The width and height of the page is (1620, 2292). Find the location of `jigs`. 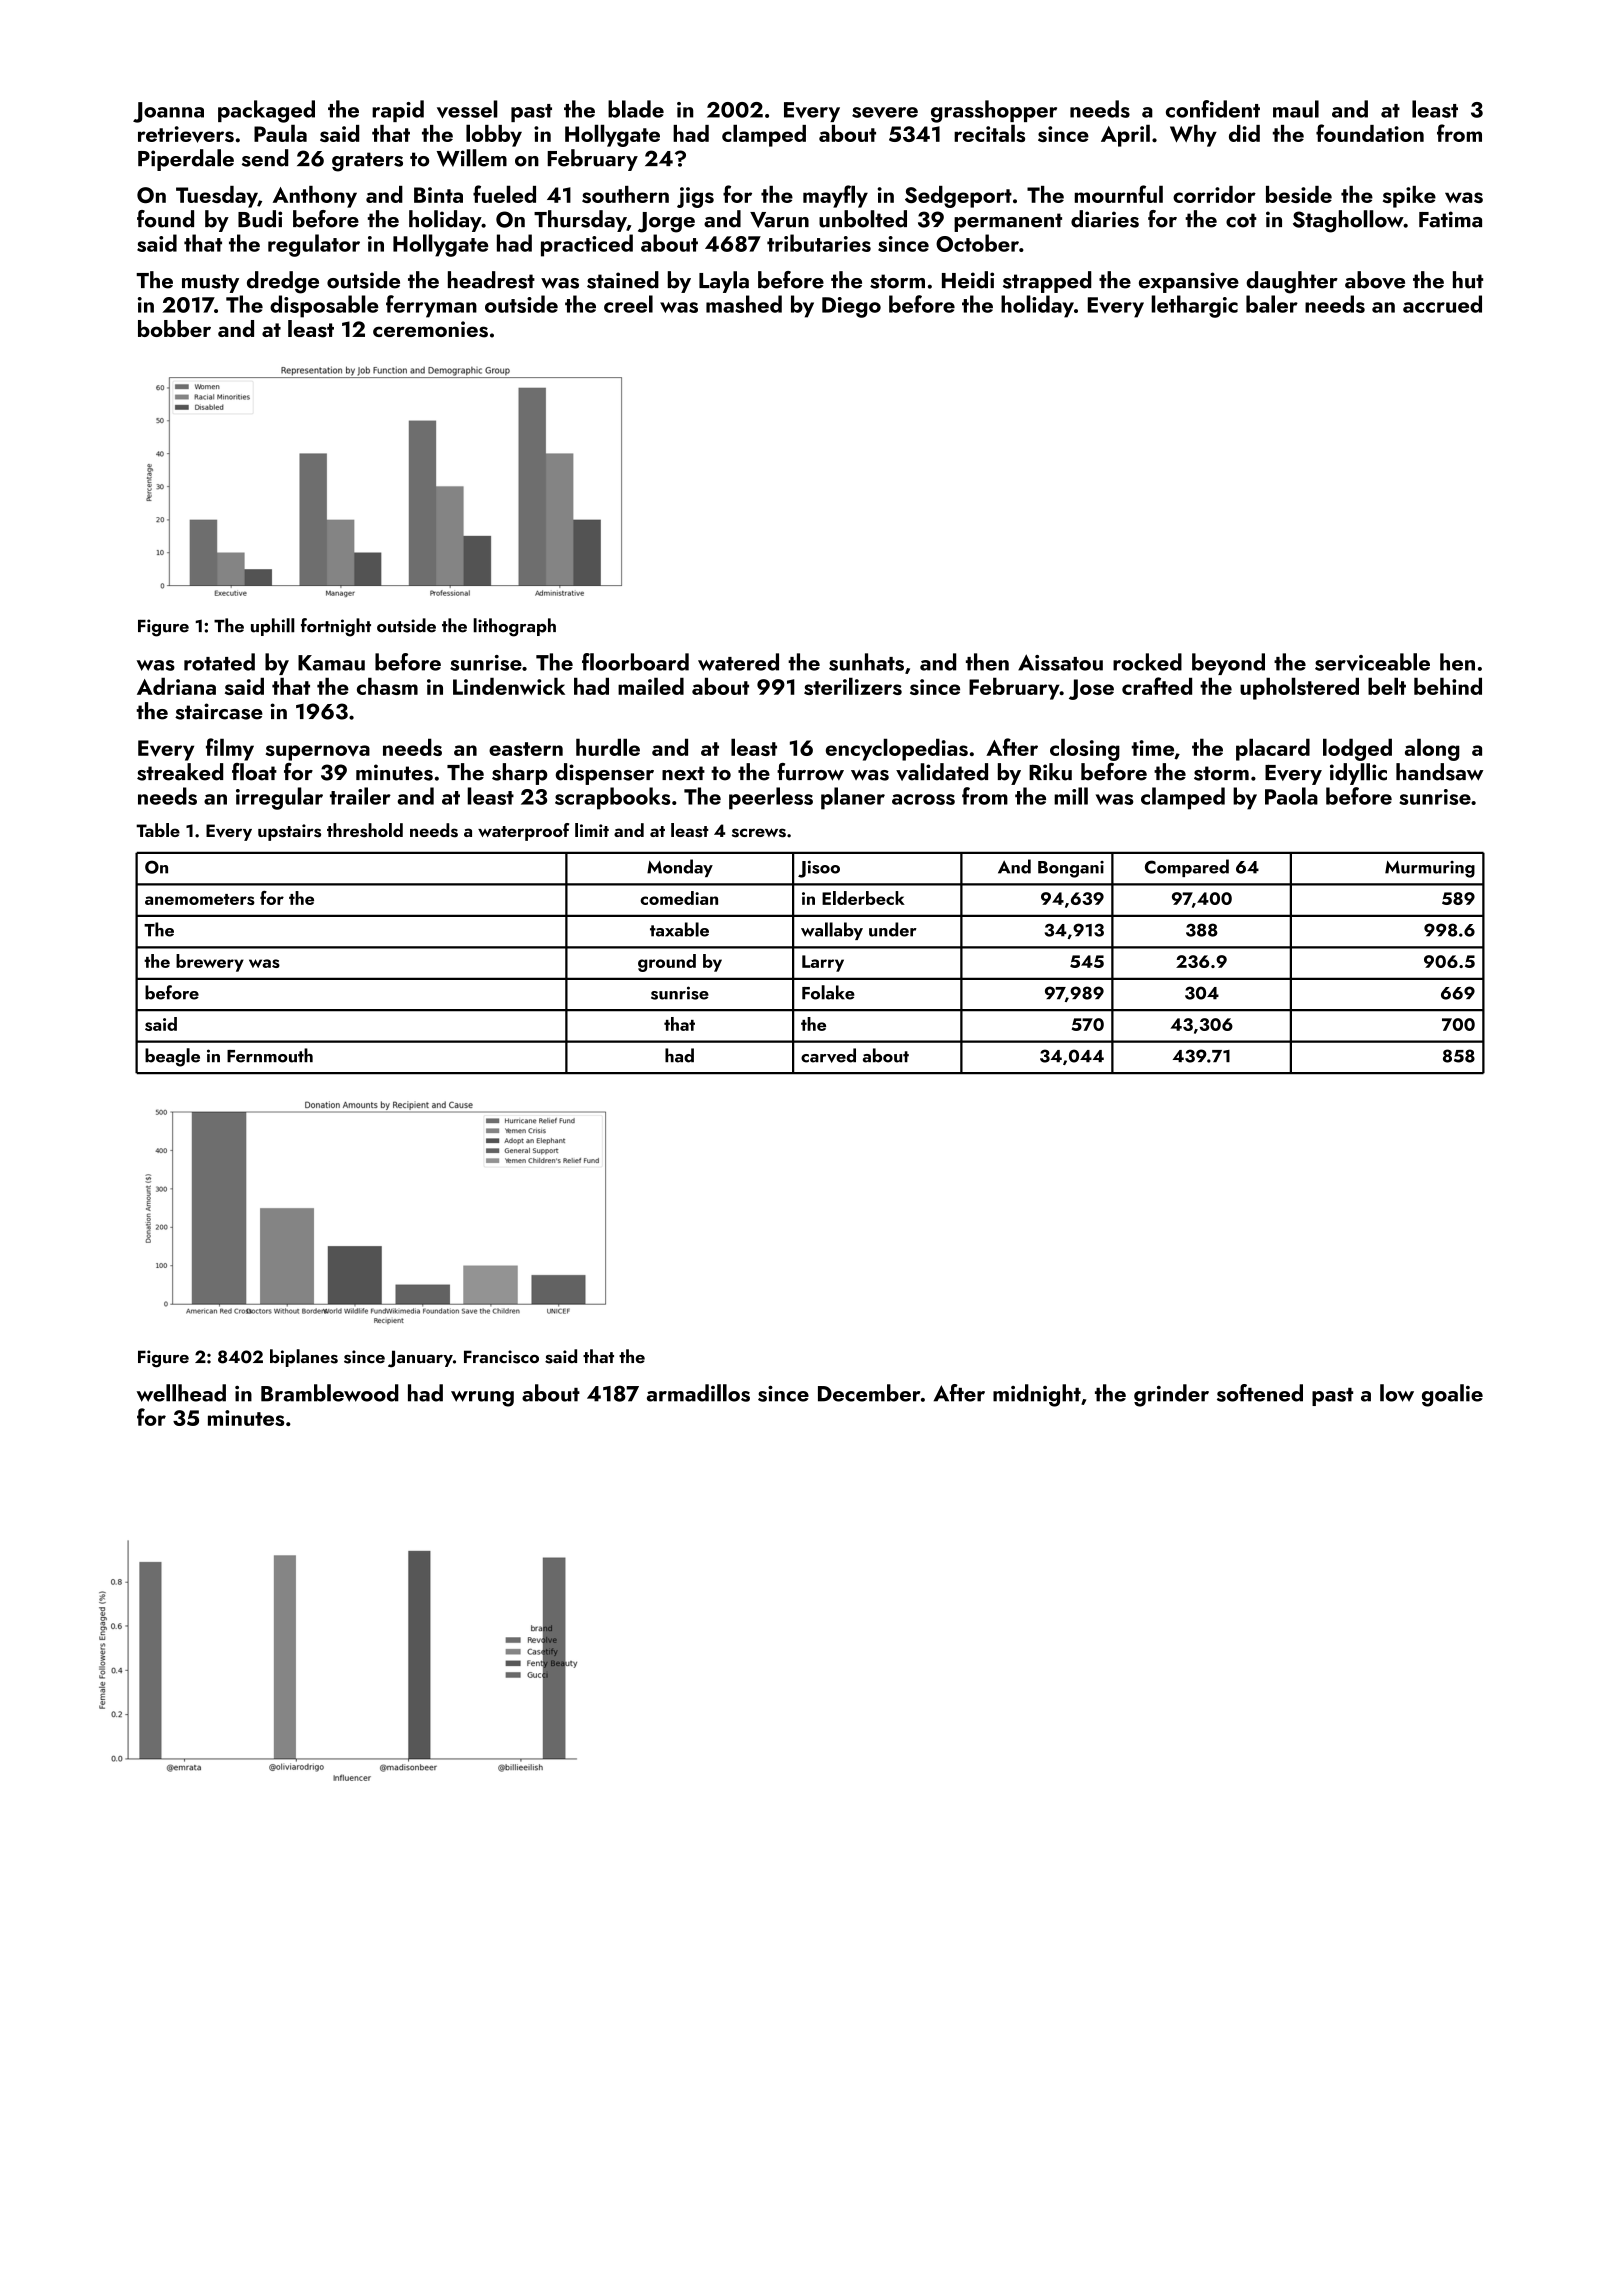

jigs is located at coordinates (695, 197).
